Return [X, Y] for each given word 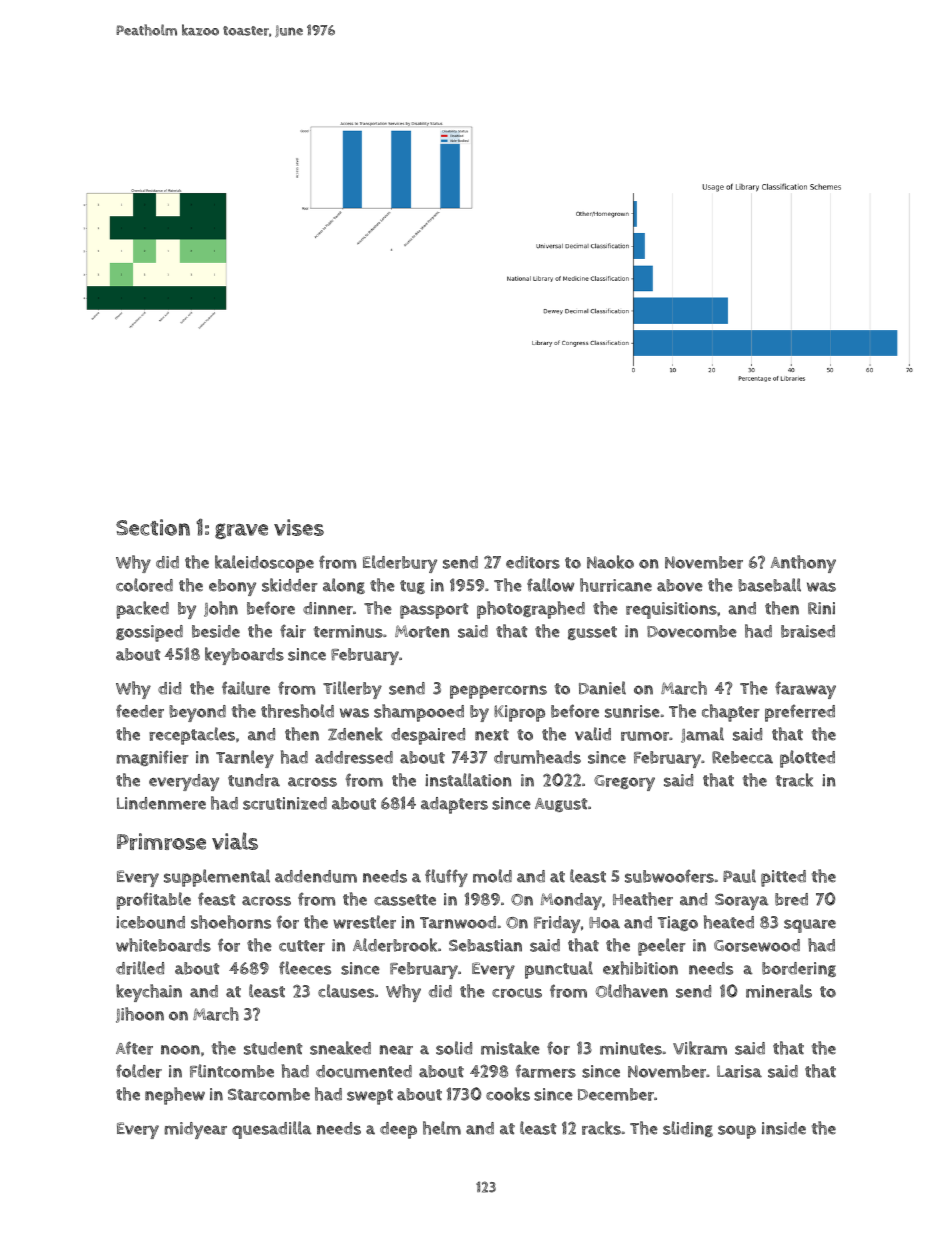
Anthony [803, 564]
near [396, 1050]
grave [241, 531]
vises [299, 527]
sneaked [340, 1048]
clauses [346, 991]
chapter [731, 713]
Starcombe [269, 1094]
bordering [799, 969]
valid [593, 734]
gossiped [149, 633]
